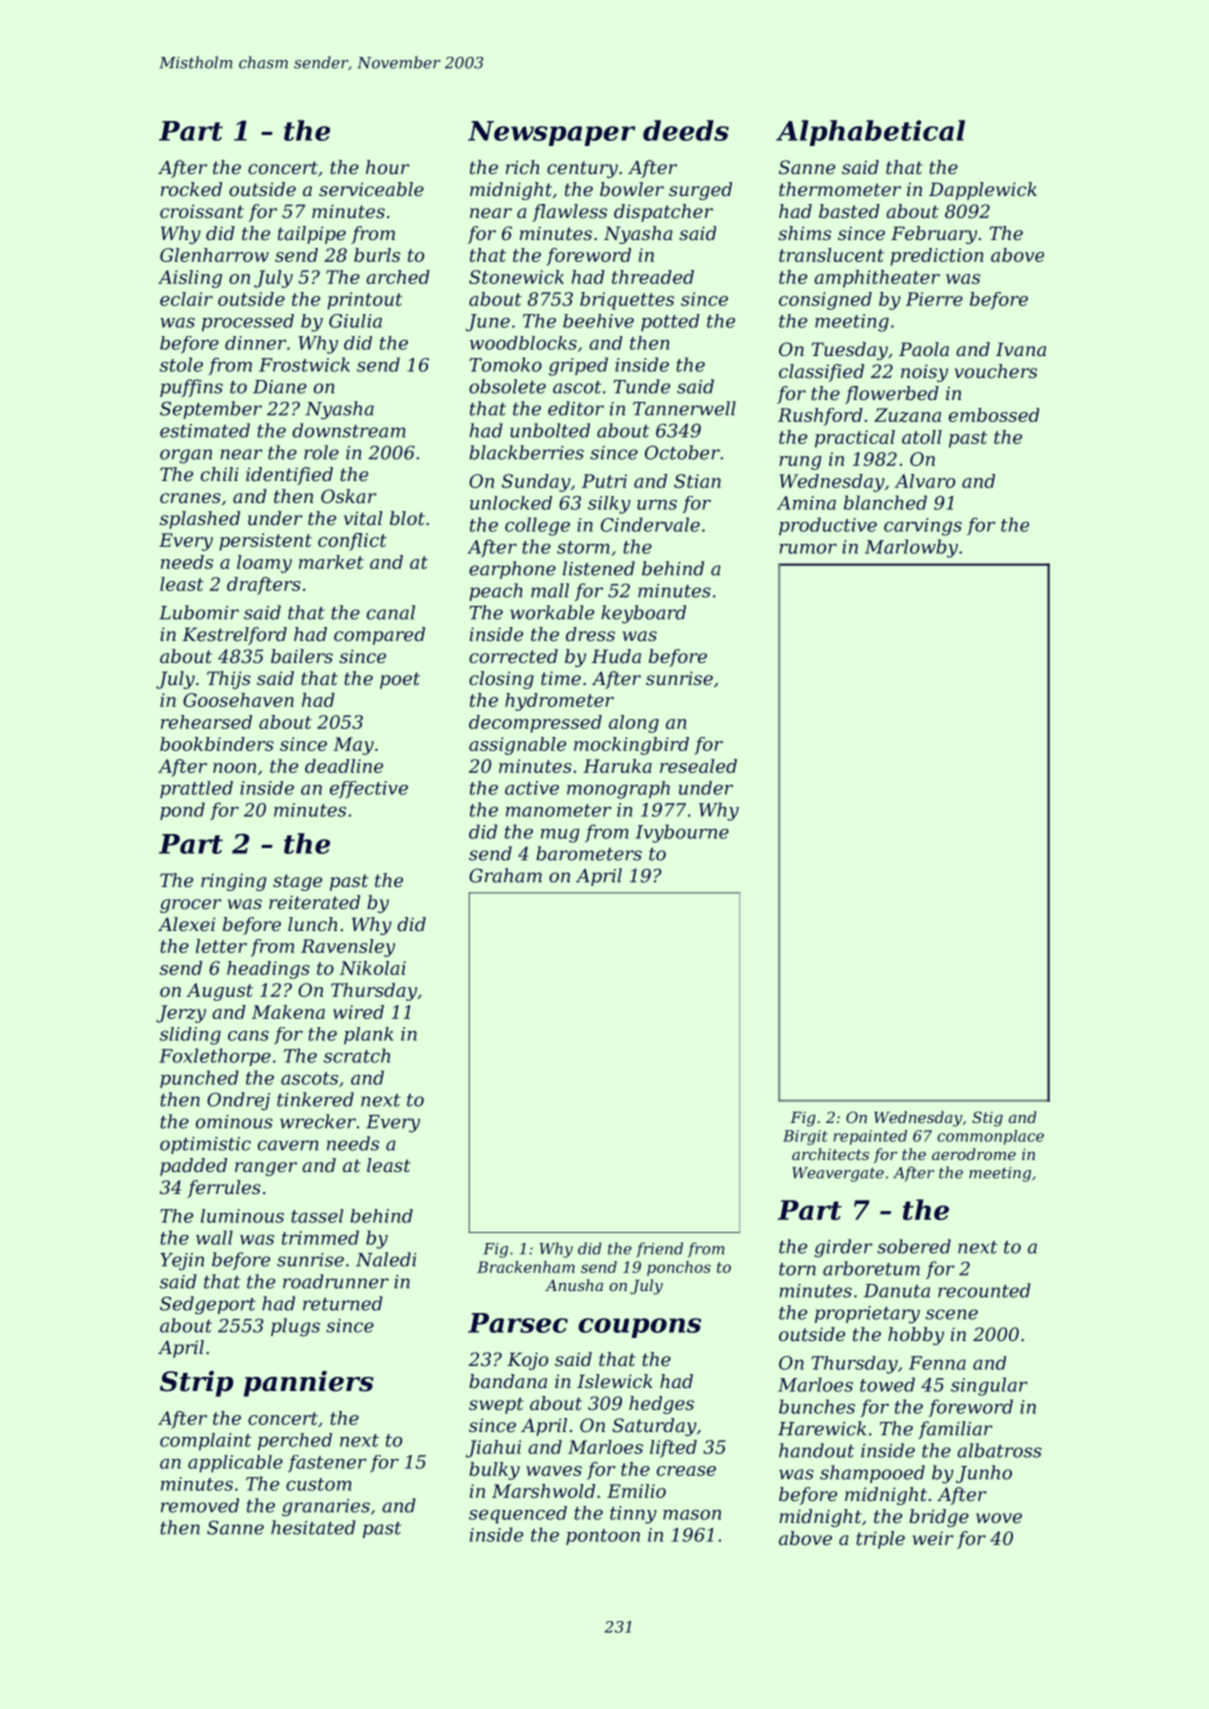 The width and height of the document is (1209, 1709). I want to click on Birgit, so click(805, 1137).
